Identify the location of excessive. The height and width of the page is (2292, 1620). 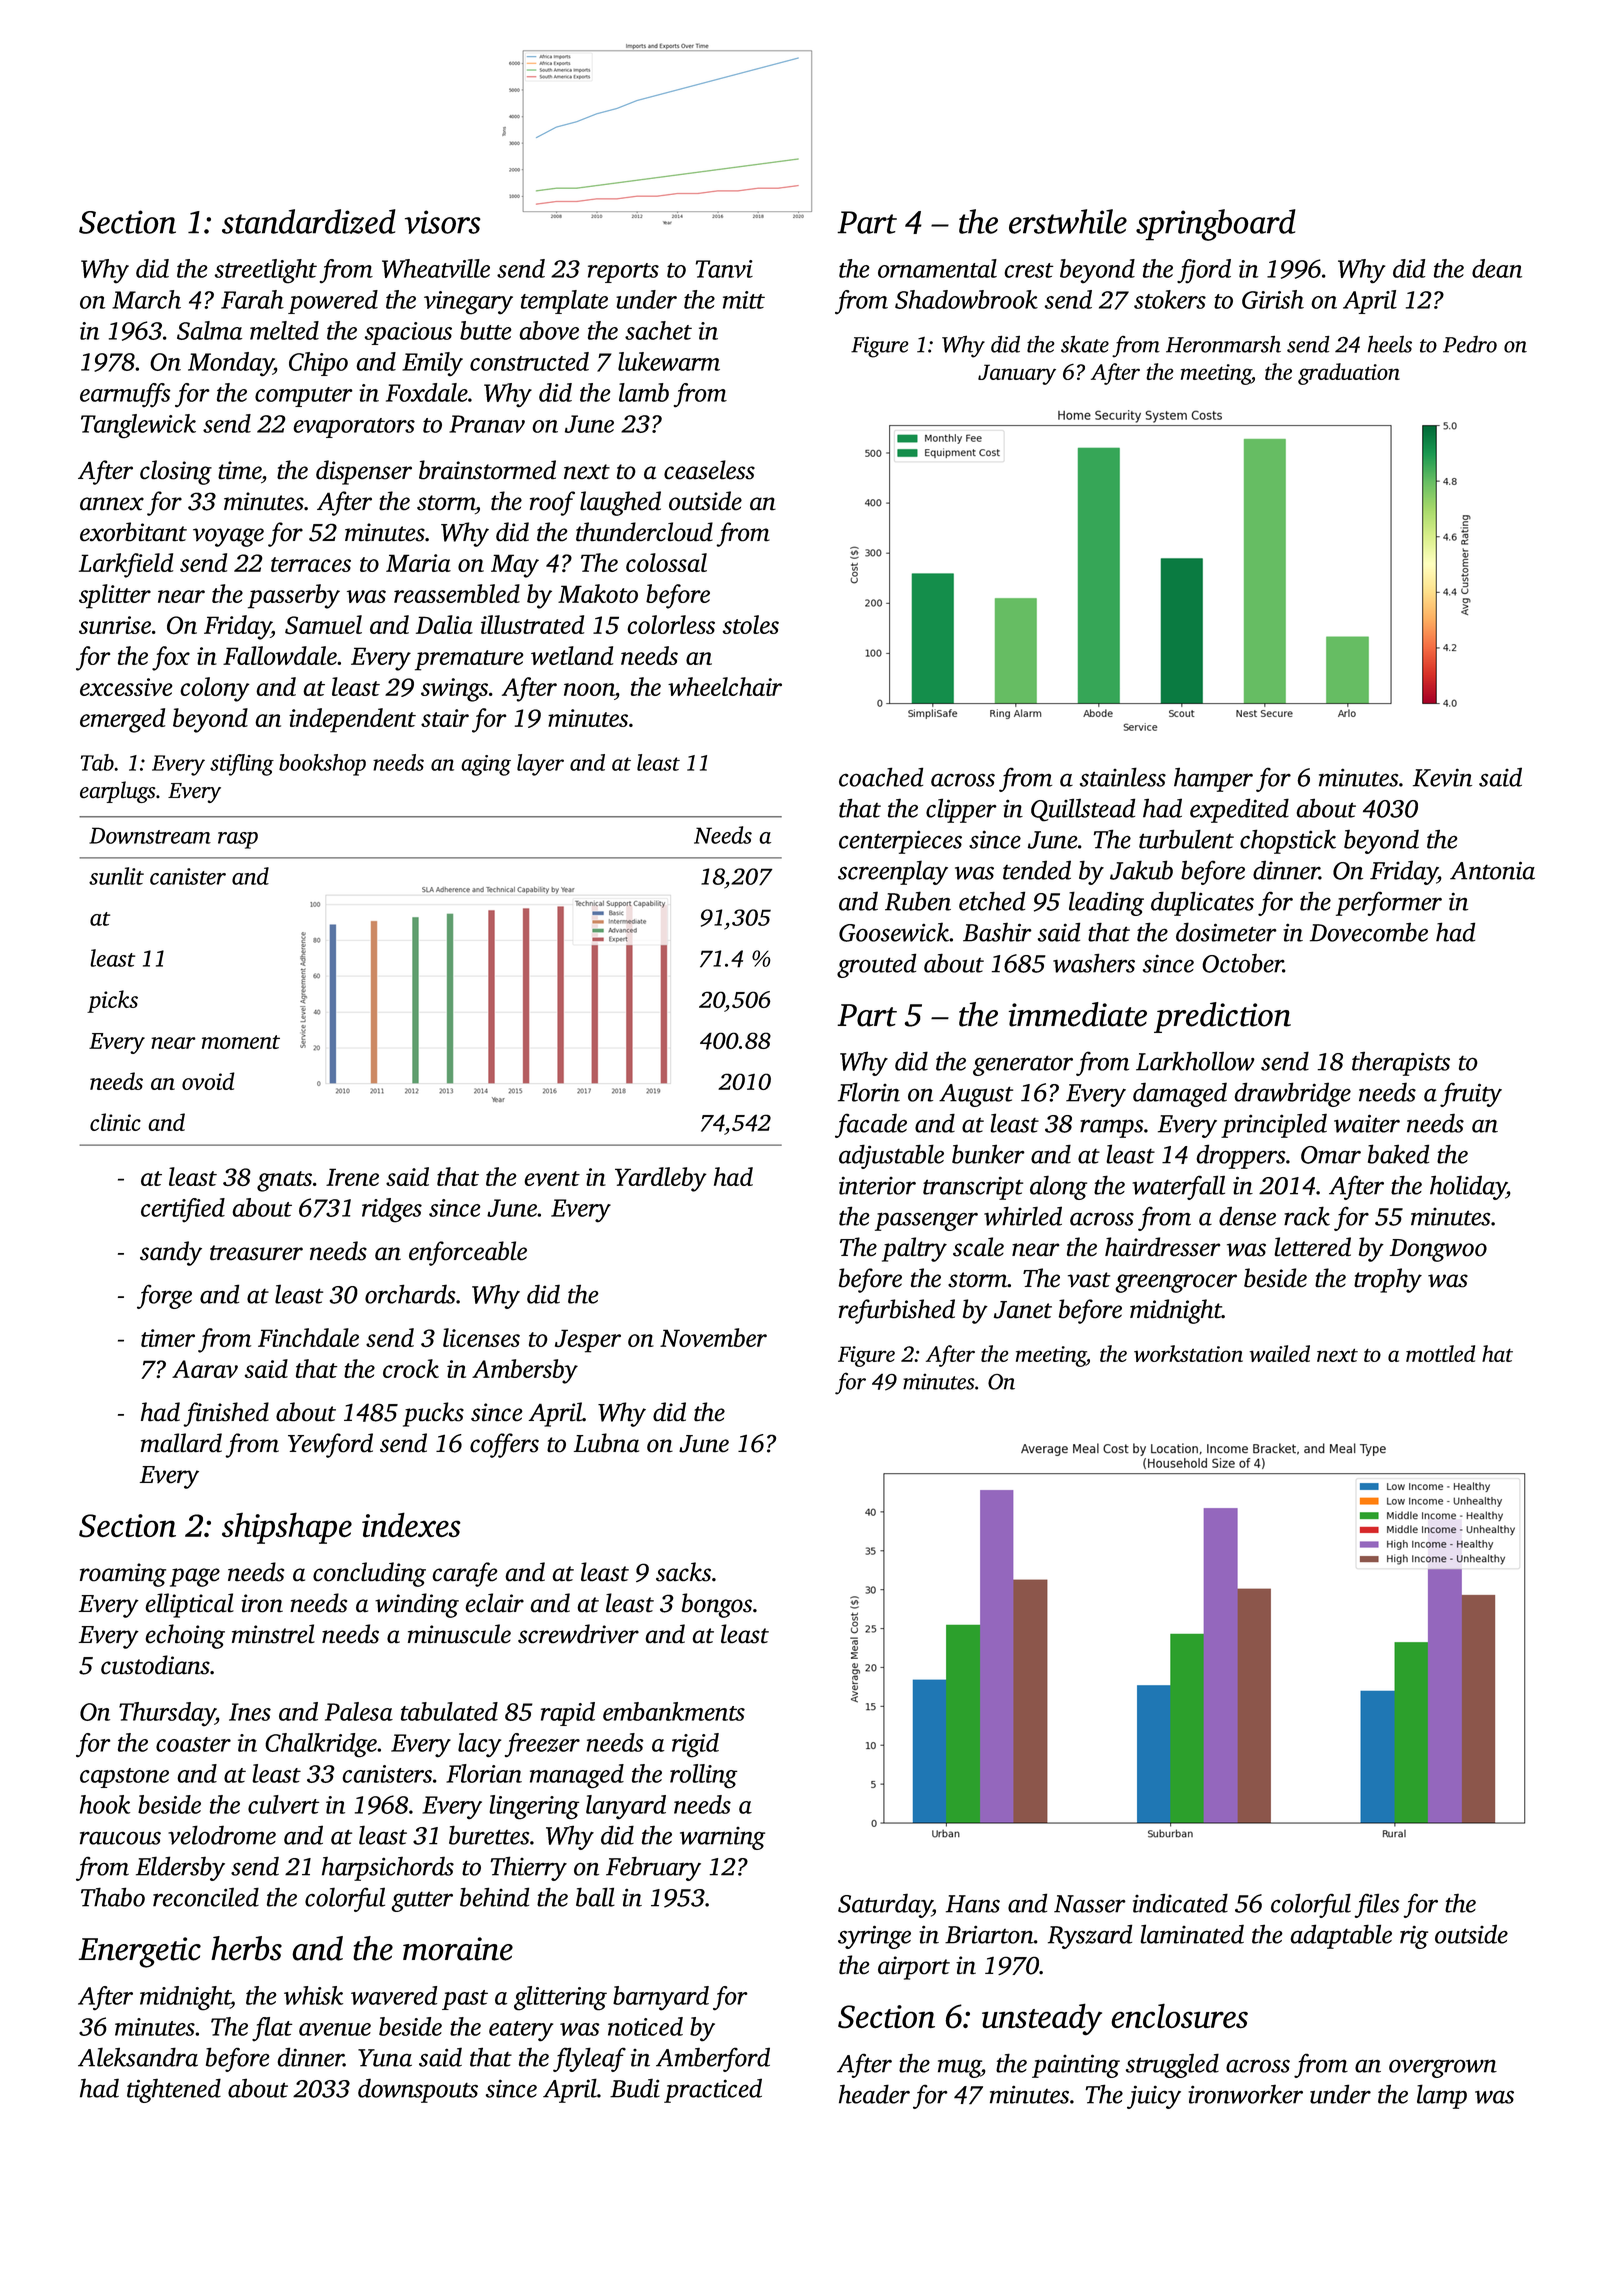
(126, 687).
